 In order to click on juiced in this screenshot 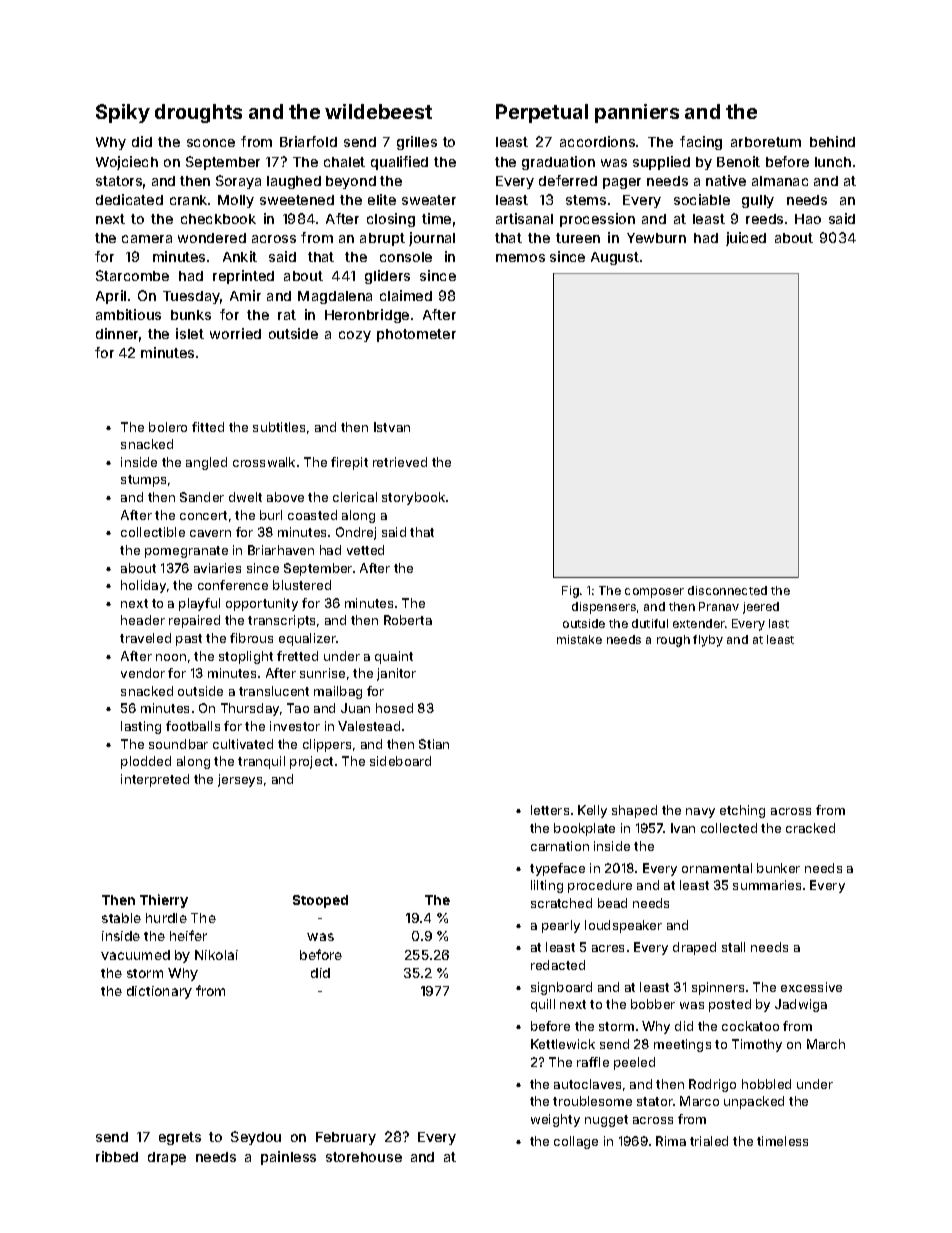, I will do `click(746, 239)`.
